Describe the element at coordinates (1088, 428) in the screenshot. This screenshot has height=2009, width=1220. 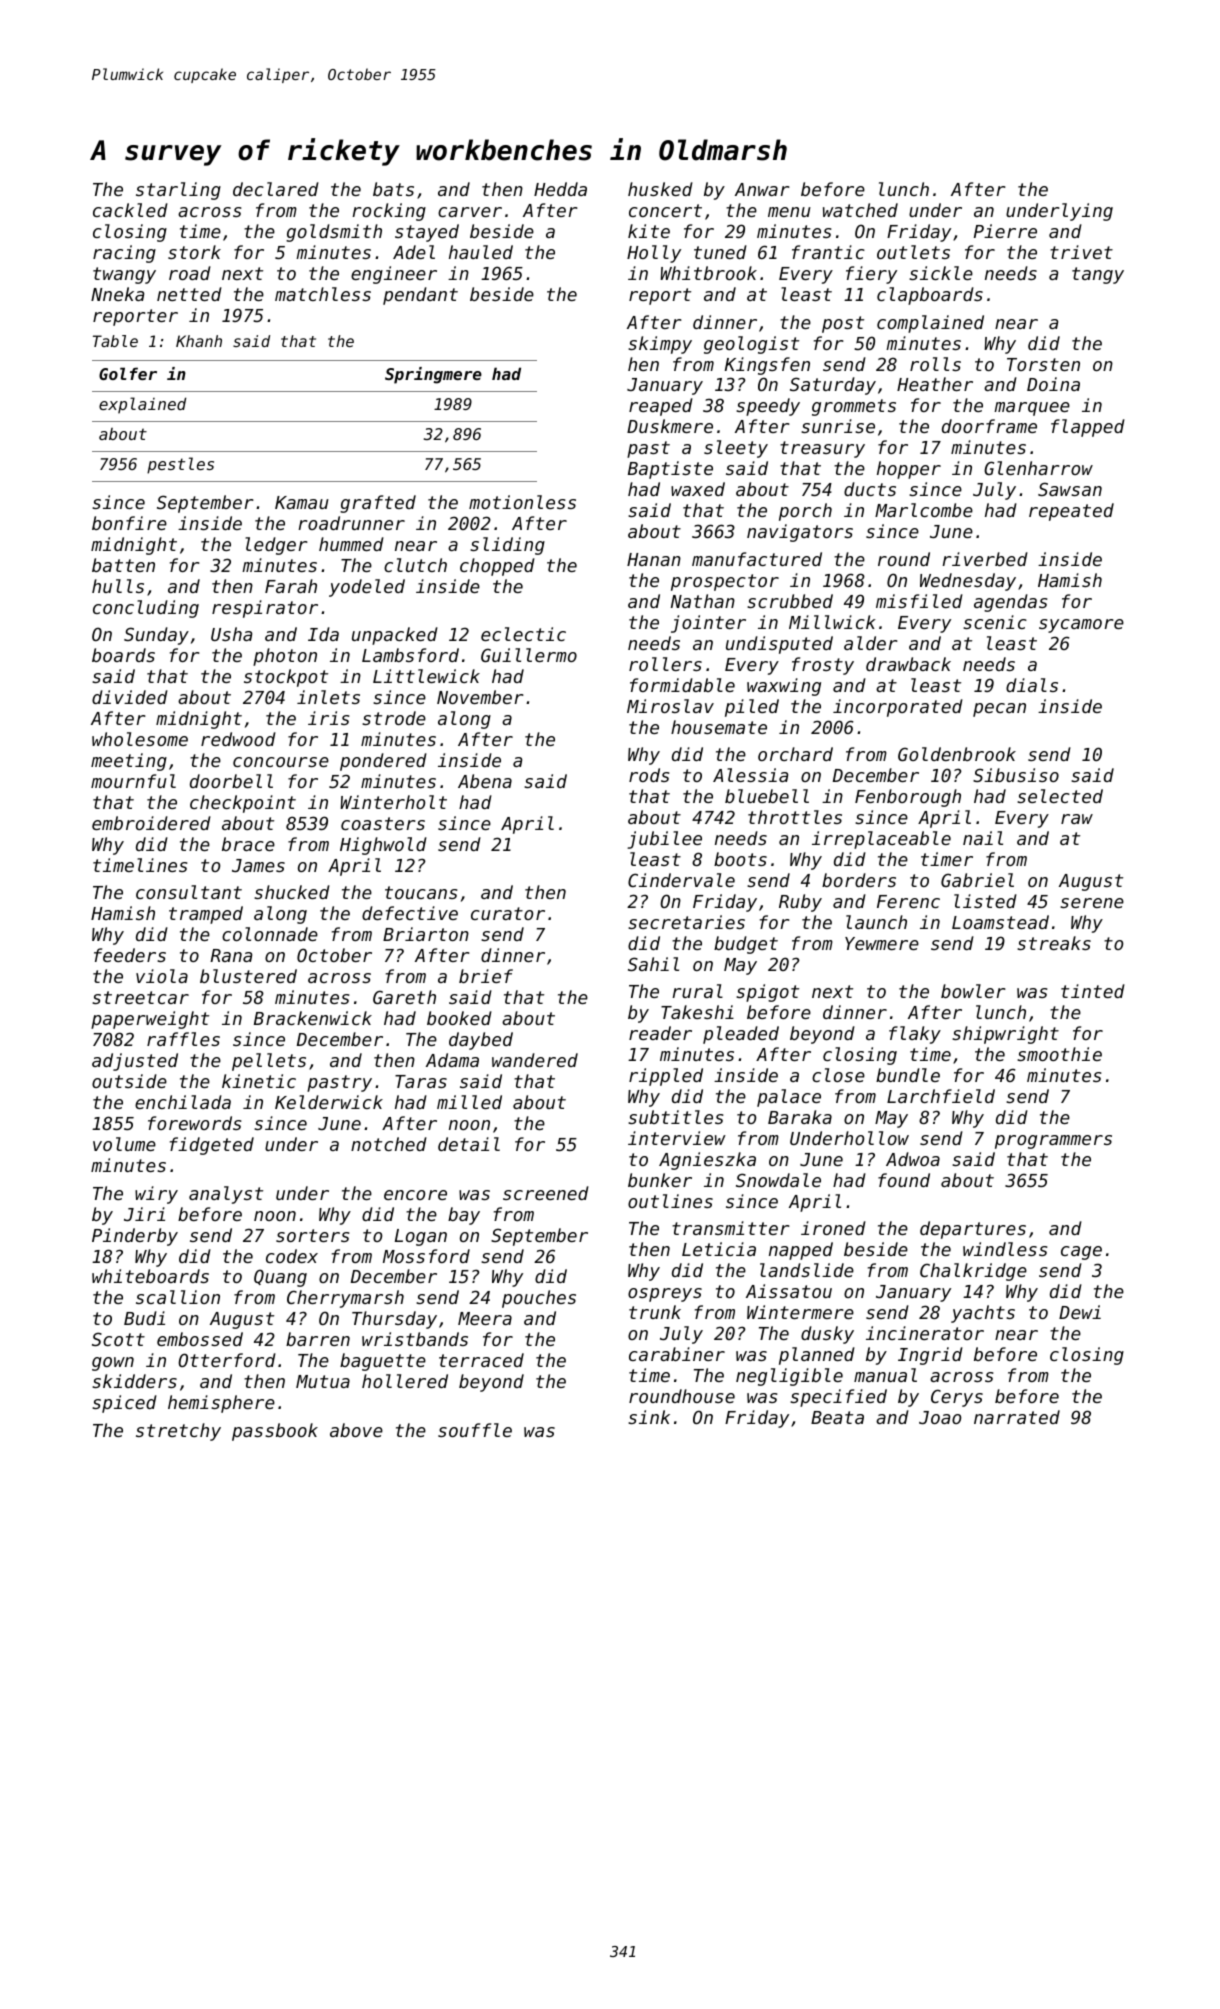
I see `flapped` at that location.
